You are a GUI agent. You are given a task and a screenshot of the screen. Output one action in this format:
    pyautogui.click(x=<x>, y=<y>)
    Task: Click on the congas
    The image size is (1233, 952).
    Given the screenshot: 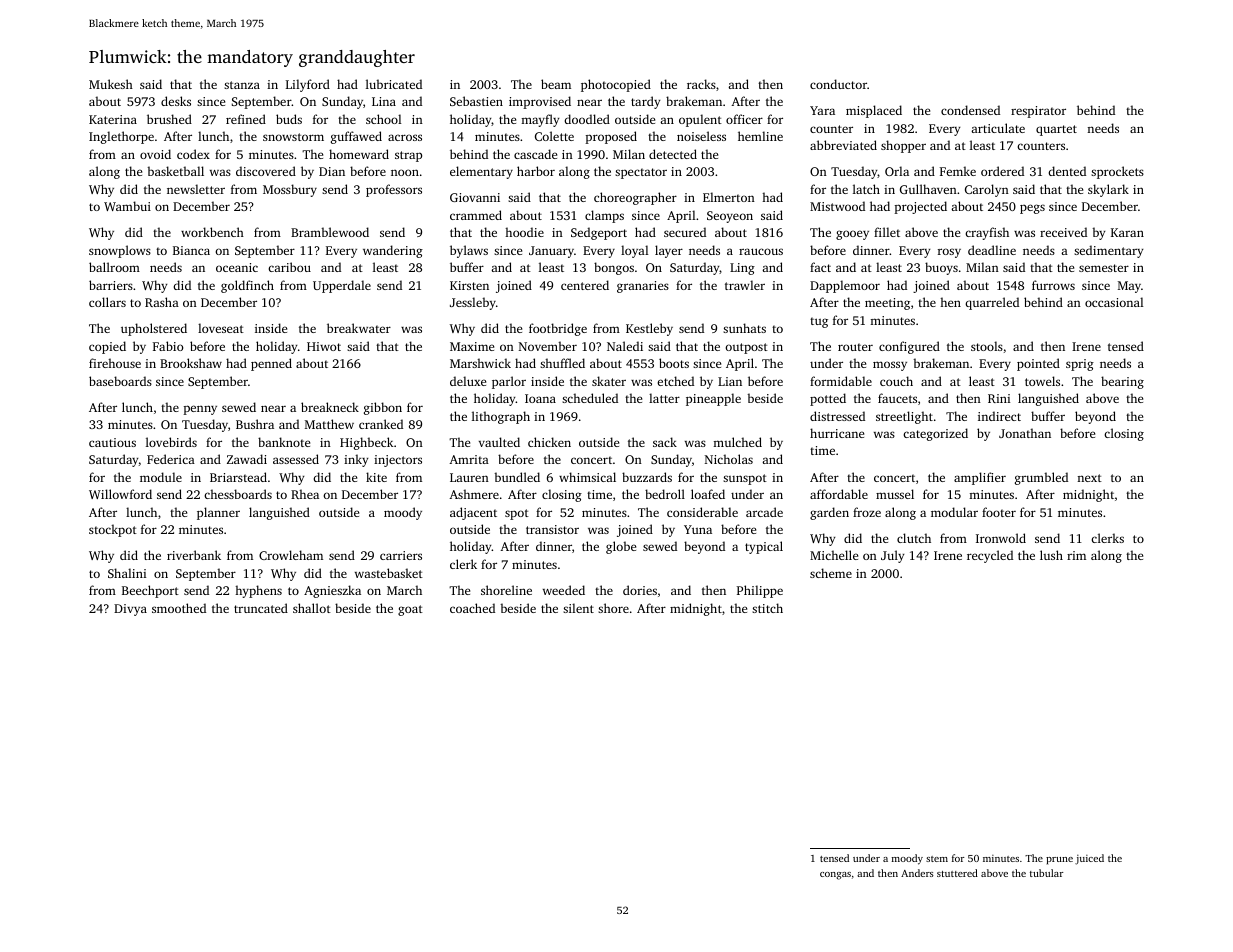 What is the action you would take?
    pyautogui.click(x=835, y=876)
